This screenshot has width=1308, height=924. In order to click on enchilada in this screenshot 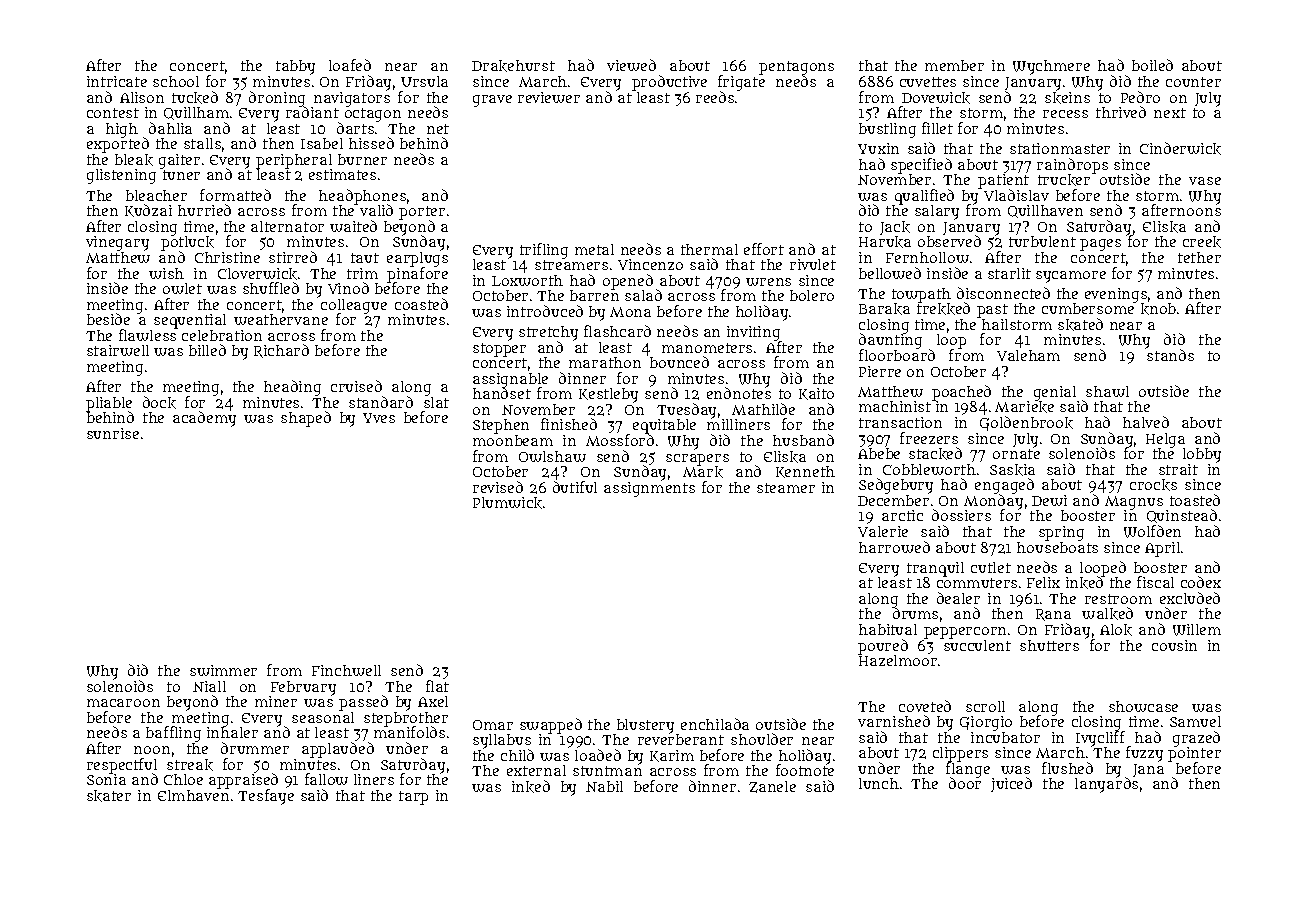, I will do `click(715, 724)`.
